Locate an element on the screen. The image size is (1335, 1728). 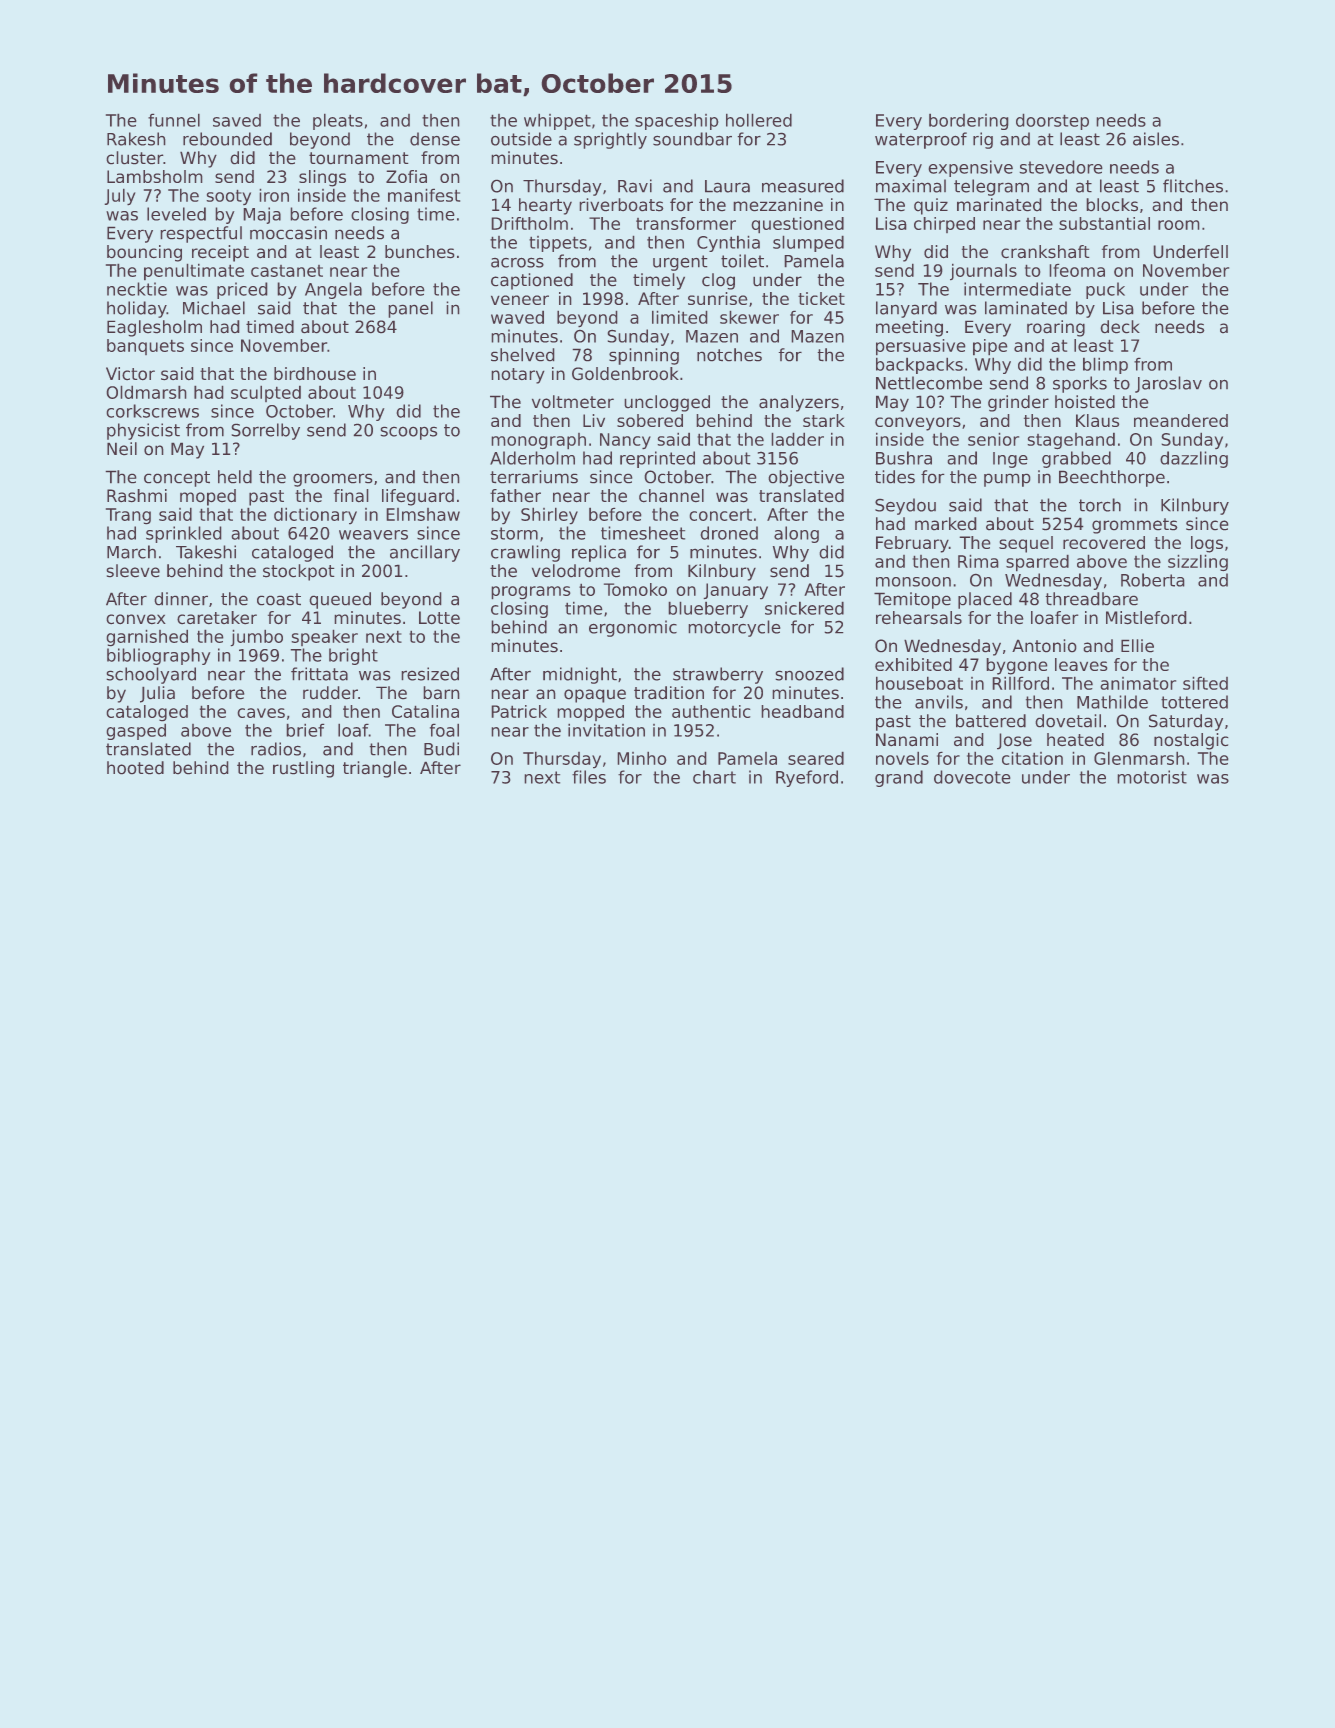
jumbo is located at coordinates (256, 638).
